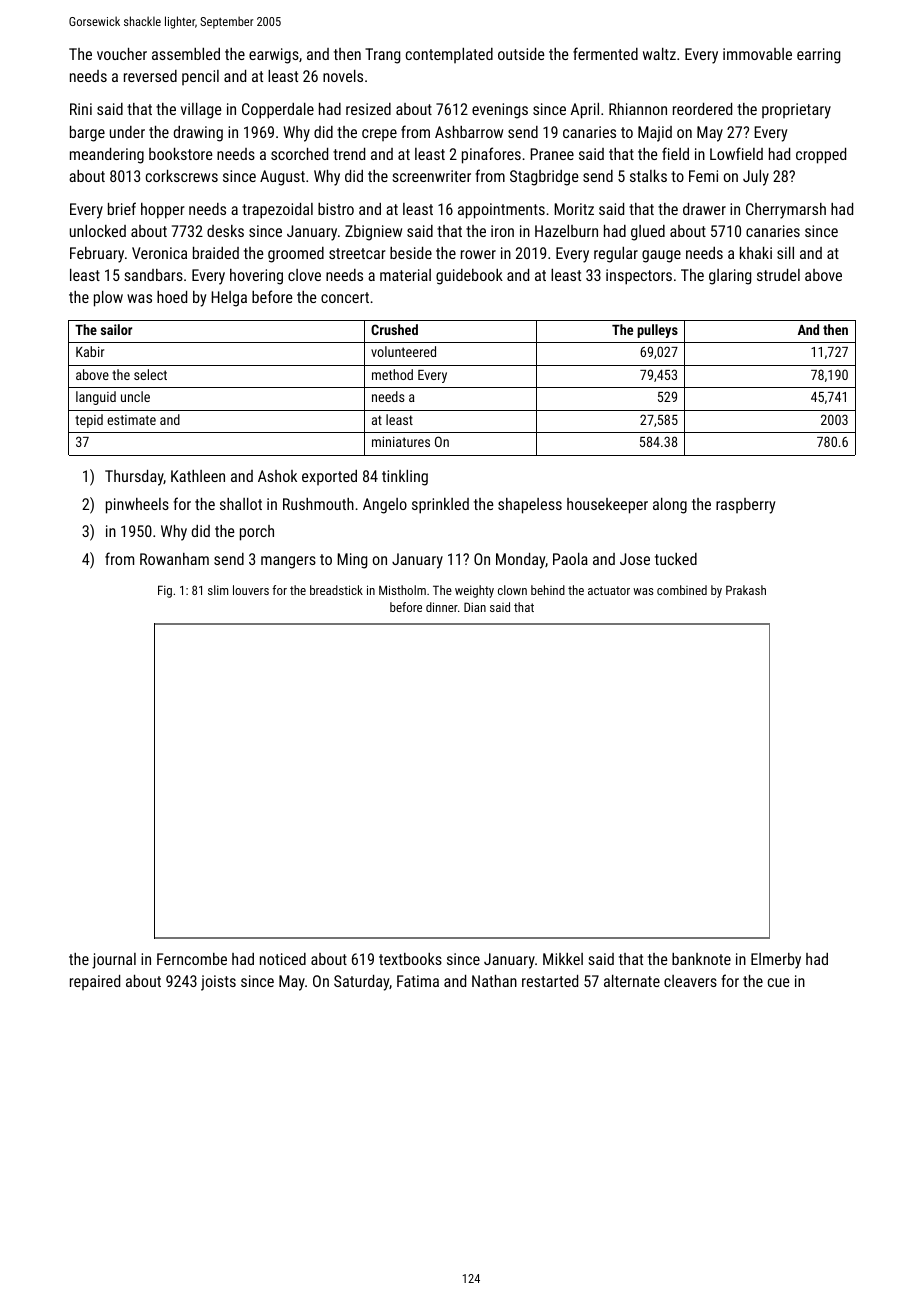 The image size is (924, 1308). What do you see at coordinates (122, 54) in the image?
I see `voucher` at bounding box center [122, 54].
